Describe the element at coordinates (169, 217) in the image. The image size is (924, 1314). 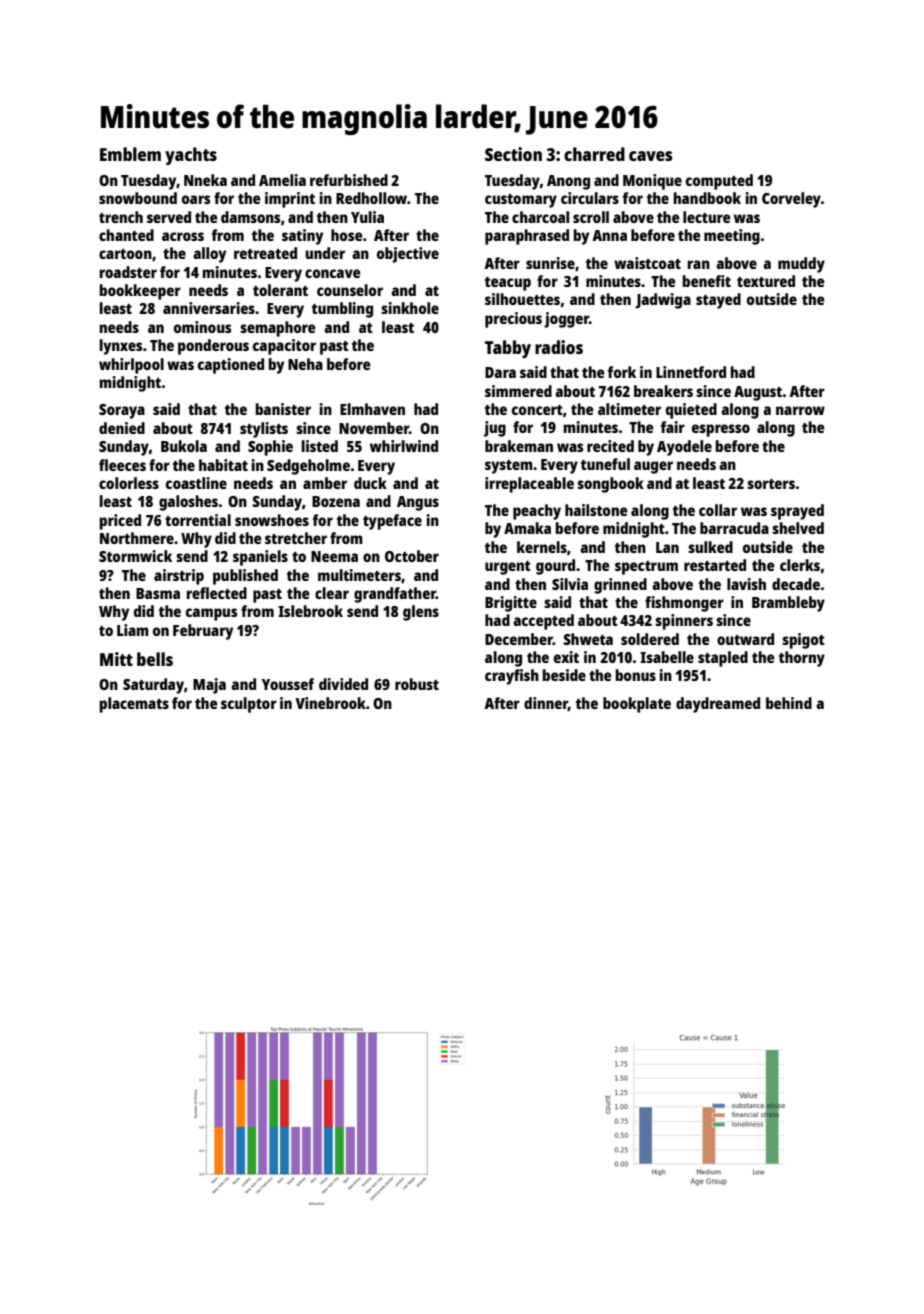
I see `served` at that location.
